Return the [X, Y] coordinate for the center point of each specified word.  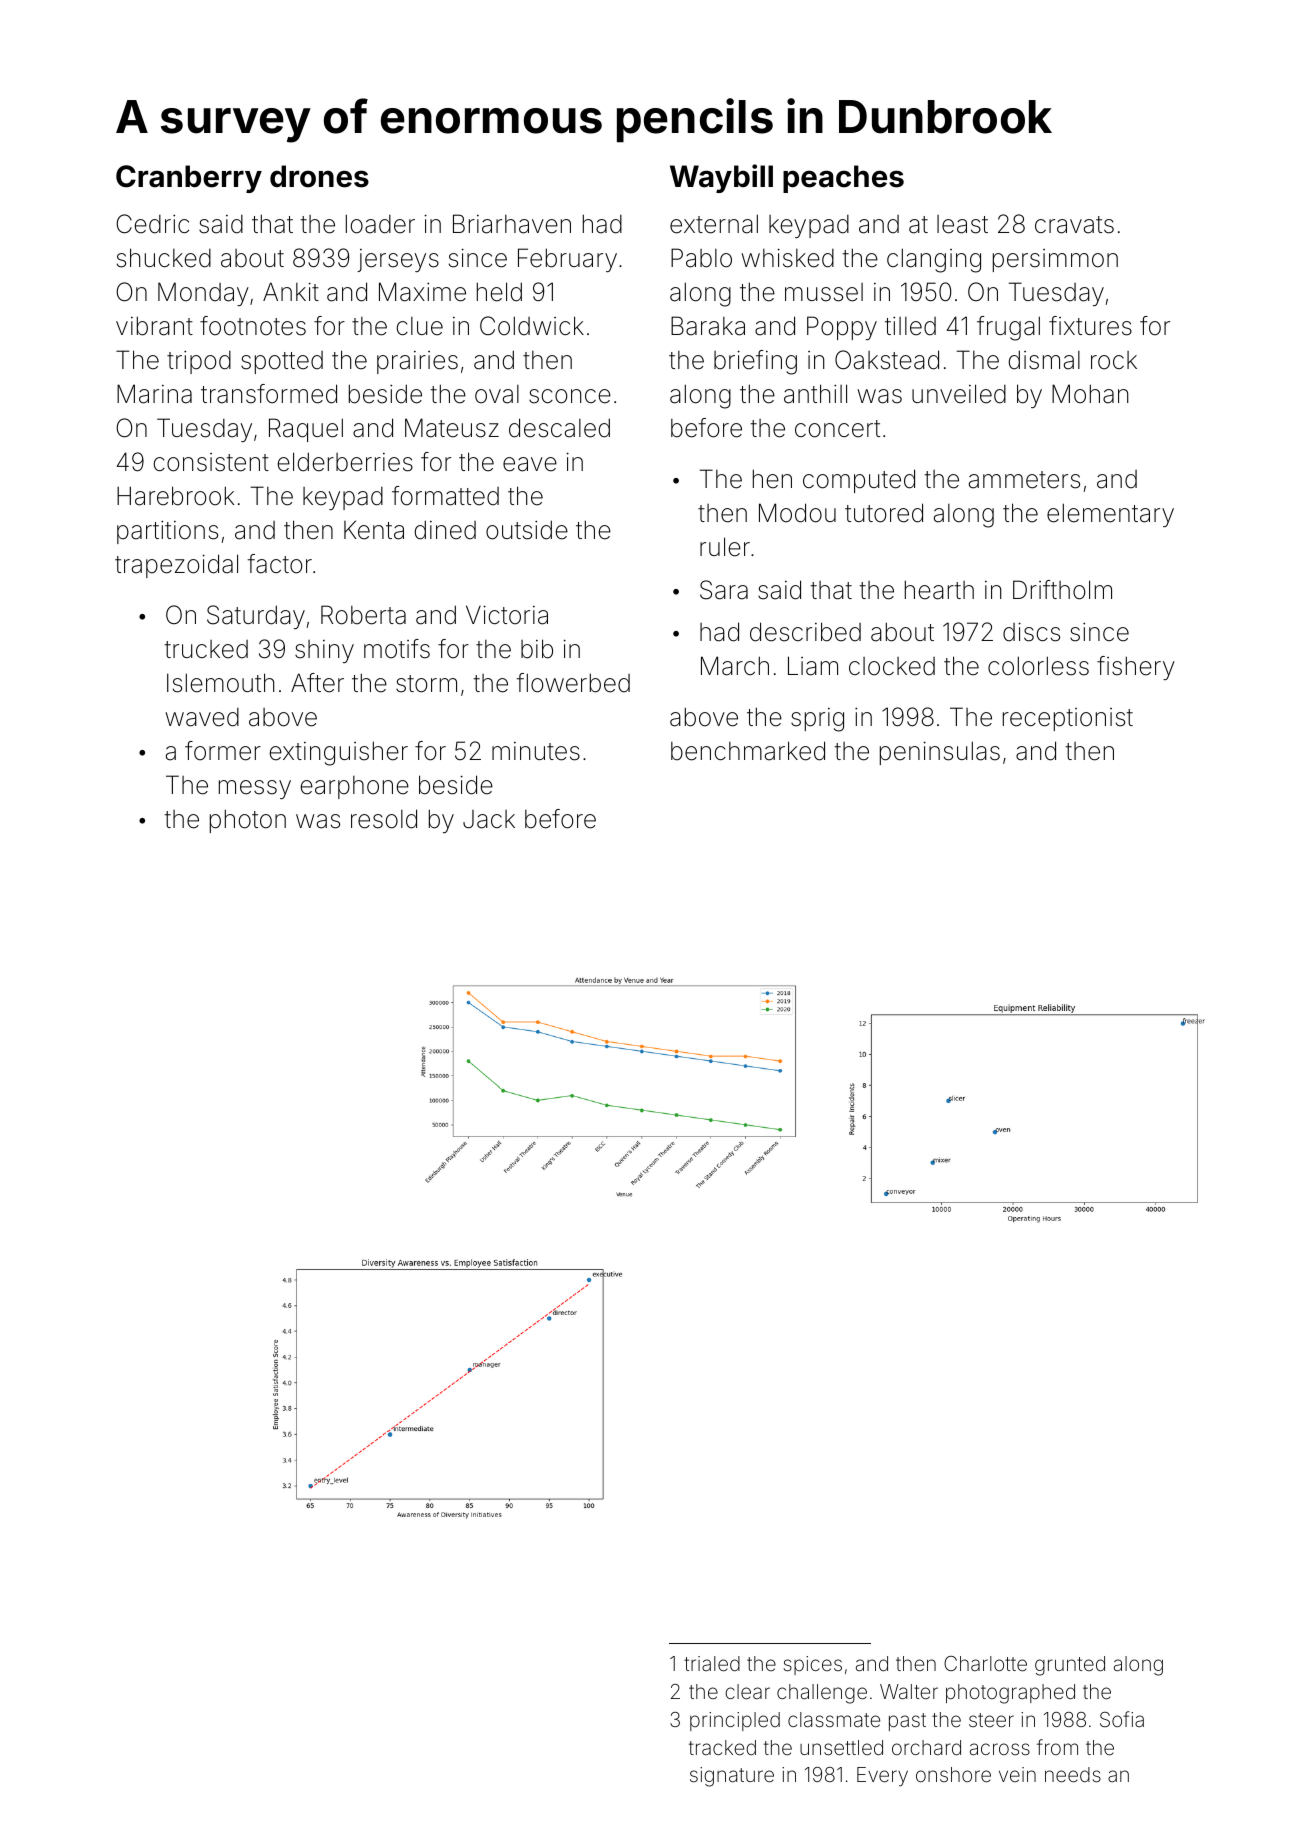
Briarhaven [512, 224]
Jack [489, 819]
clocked [892, 666]
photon [248, 821]
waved [202, 717]
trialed [712, 1663]
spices [812, 1665]
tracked [722, 1747]
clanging [934, 260]
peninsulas [940, 753]
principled [735, 1721]
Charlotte [985, 1663]
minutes [536, 751]
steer [991, 1720]
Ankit [291, 291]
